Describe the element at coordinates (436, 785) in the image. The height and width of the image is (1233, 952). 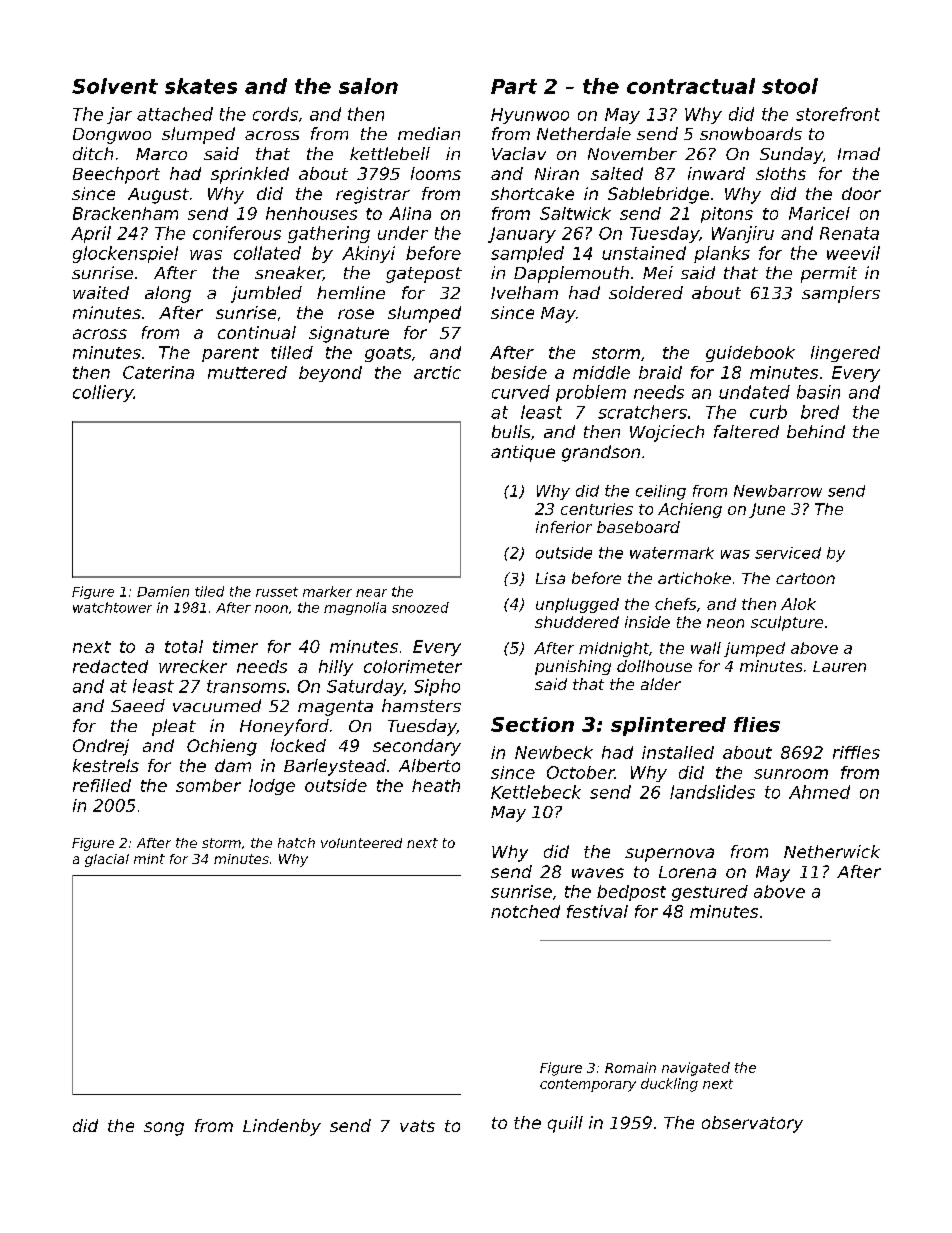
I see `heath` at that location.
